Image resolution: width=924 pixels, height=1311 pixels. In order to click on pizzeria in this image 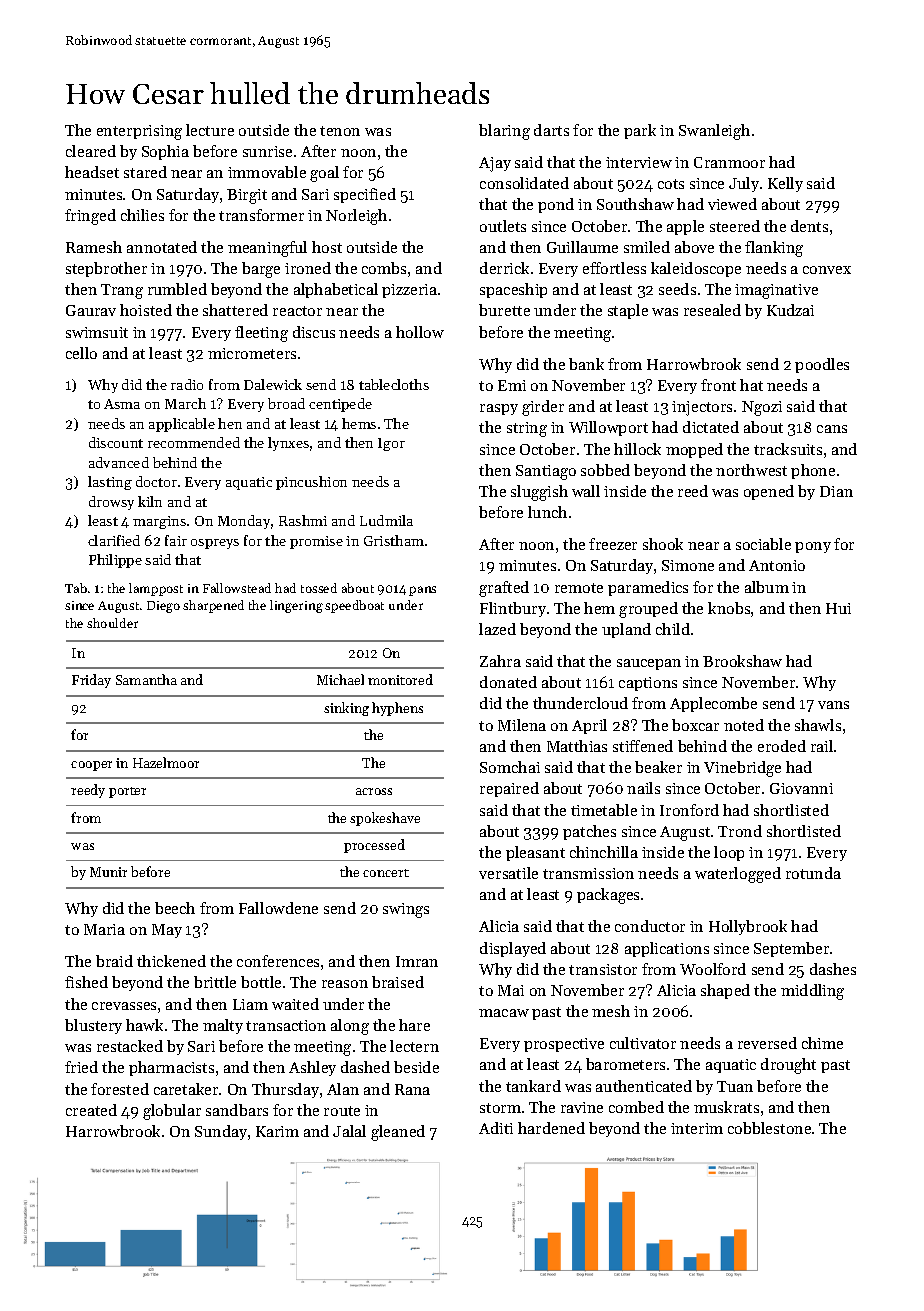, I will do `click(409, 291)`.
